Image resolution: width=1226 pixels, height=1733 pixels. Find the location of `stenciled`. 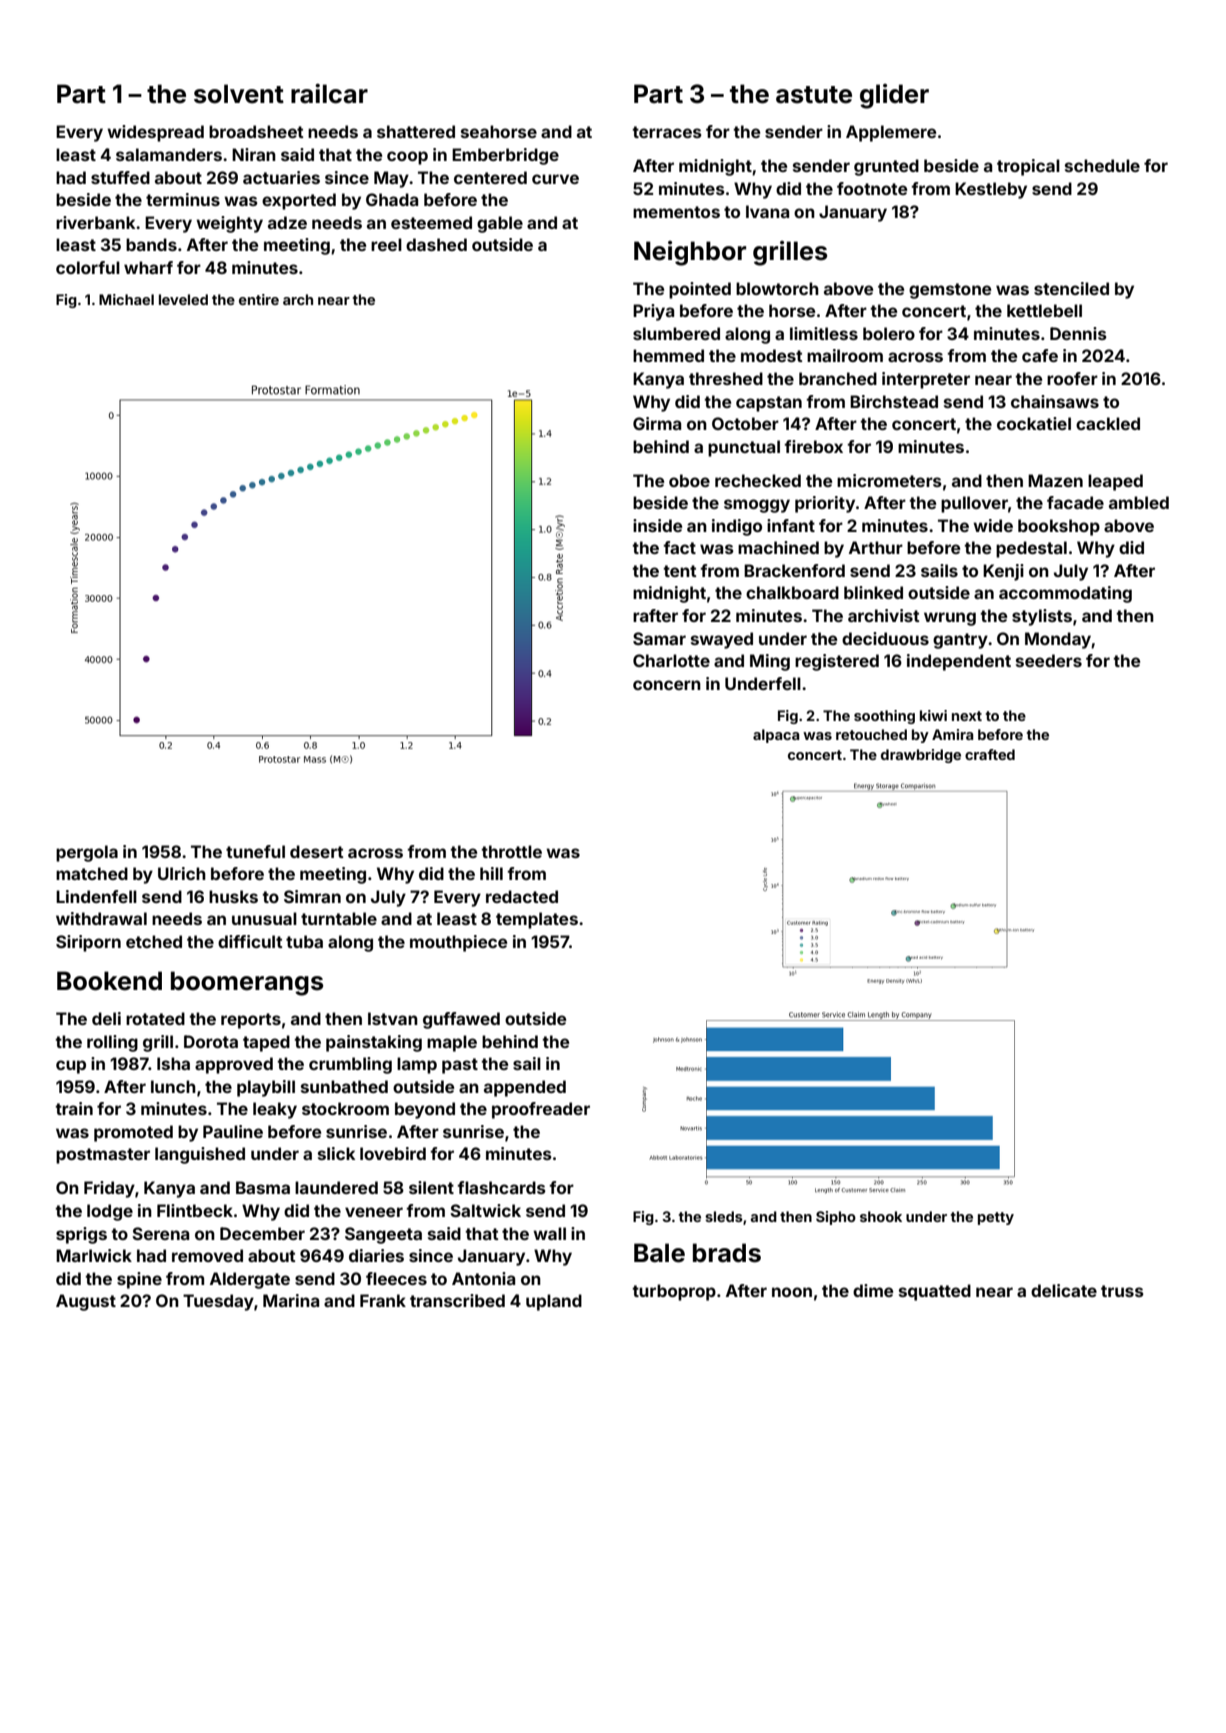

stenciled is located at coordinates (1071, 288).
